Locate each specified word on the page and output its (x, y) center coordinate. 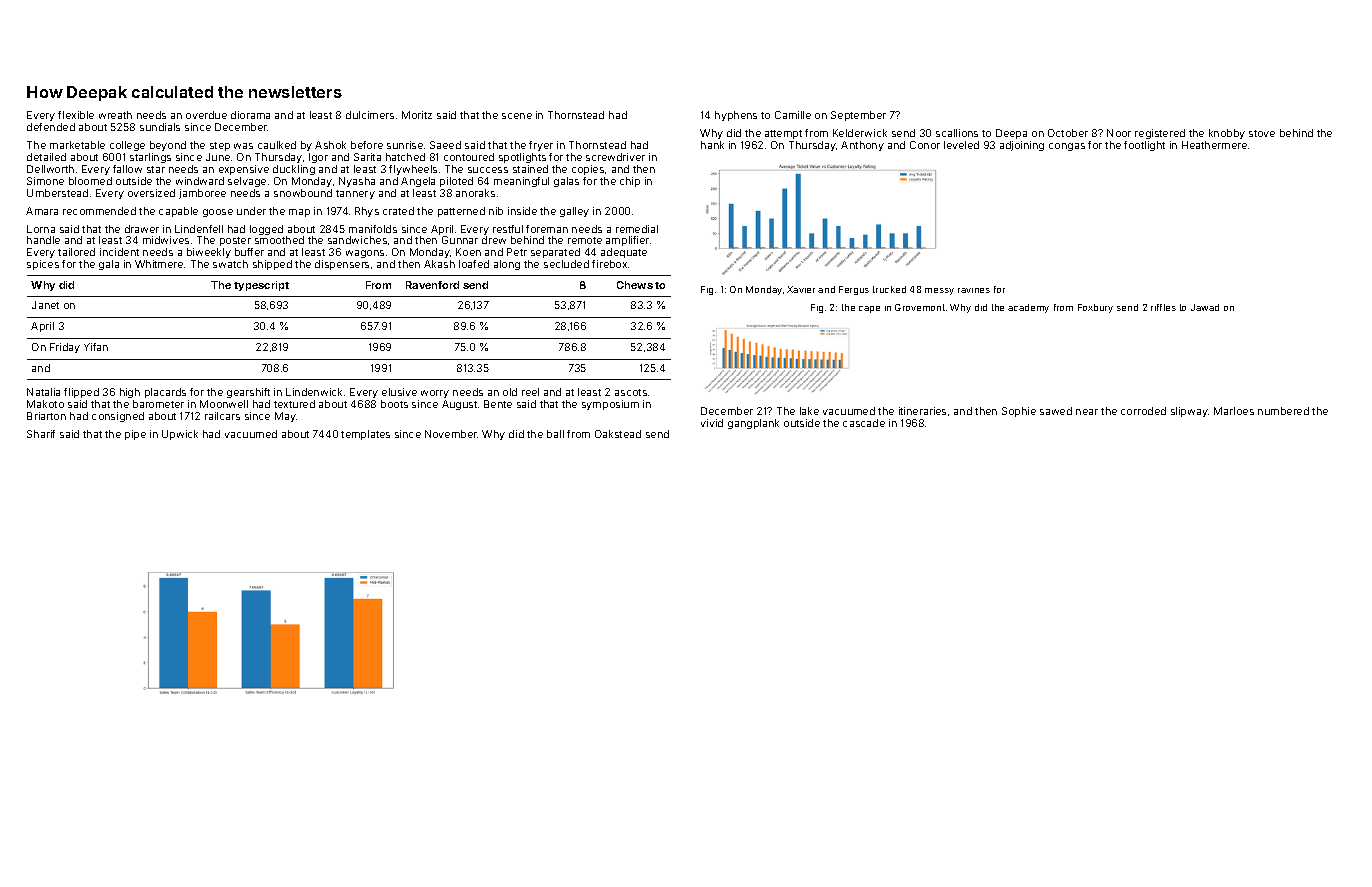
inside (522, 211)
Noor (1119, 133)
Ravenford (432, 285)
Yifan (96, 347)
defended (51, 127)
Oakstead (618, 434)
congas (1067, 147)
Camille (793, 115)
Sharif (41, 434)
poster (235, 241)
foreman (547, 229)
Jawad (1205, 307)
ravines (974, 290)
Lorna (41, 229)
